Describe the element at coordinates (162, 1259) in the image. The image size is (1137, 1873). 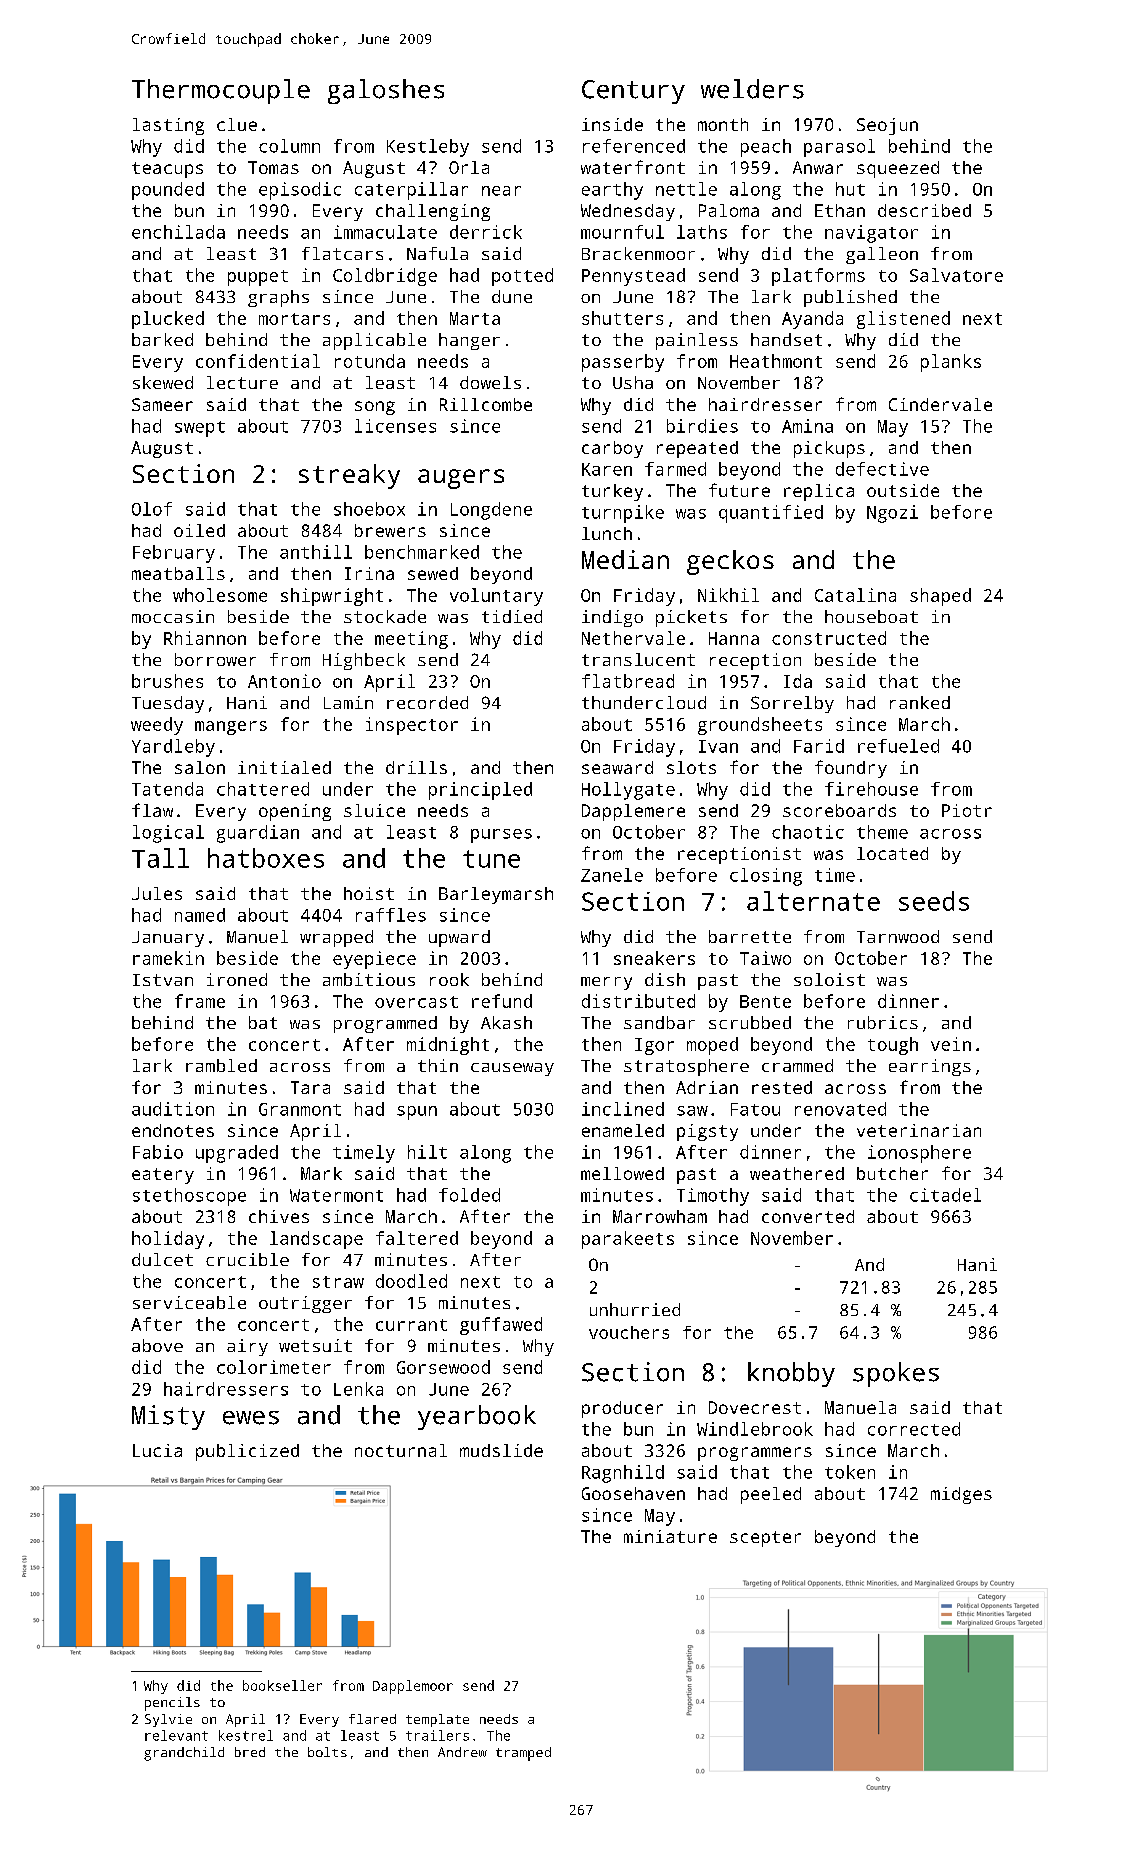
I see `dulcet` at that location.
